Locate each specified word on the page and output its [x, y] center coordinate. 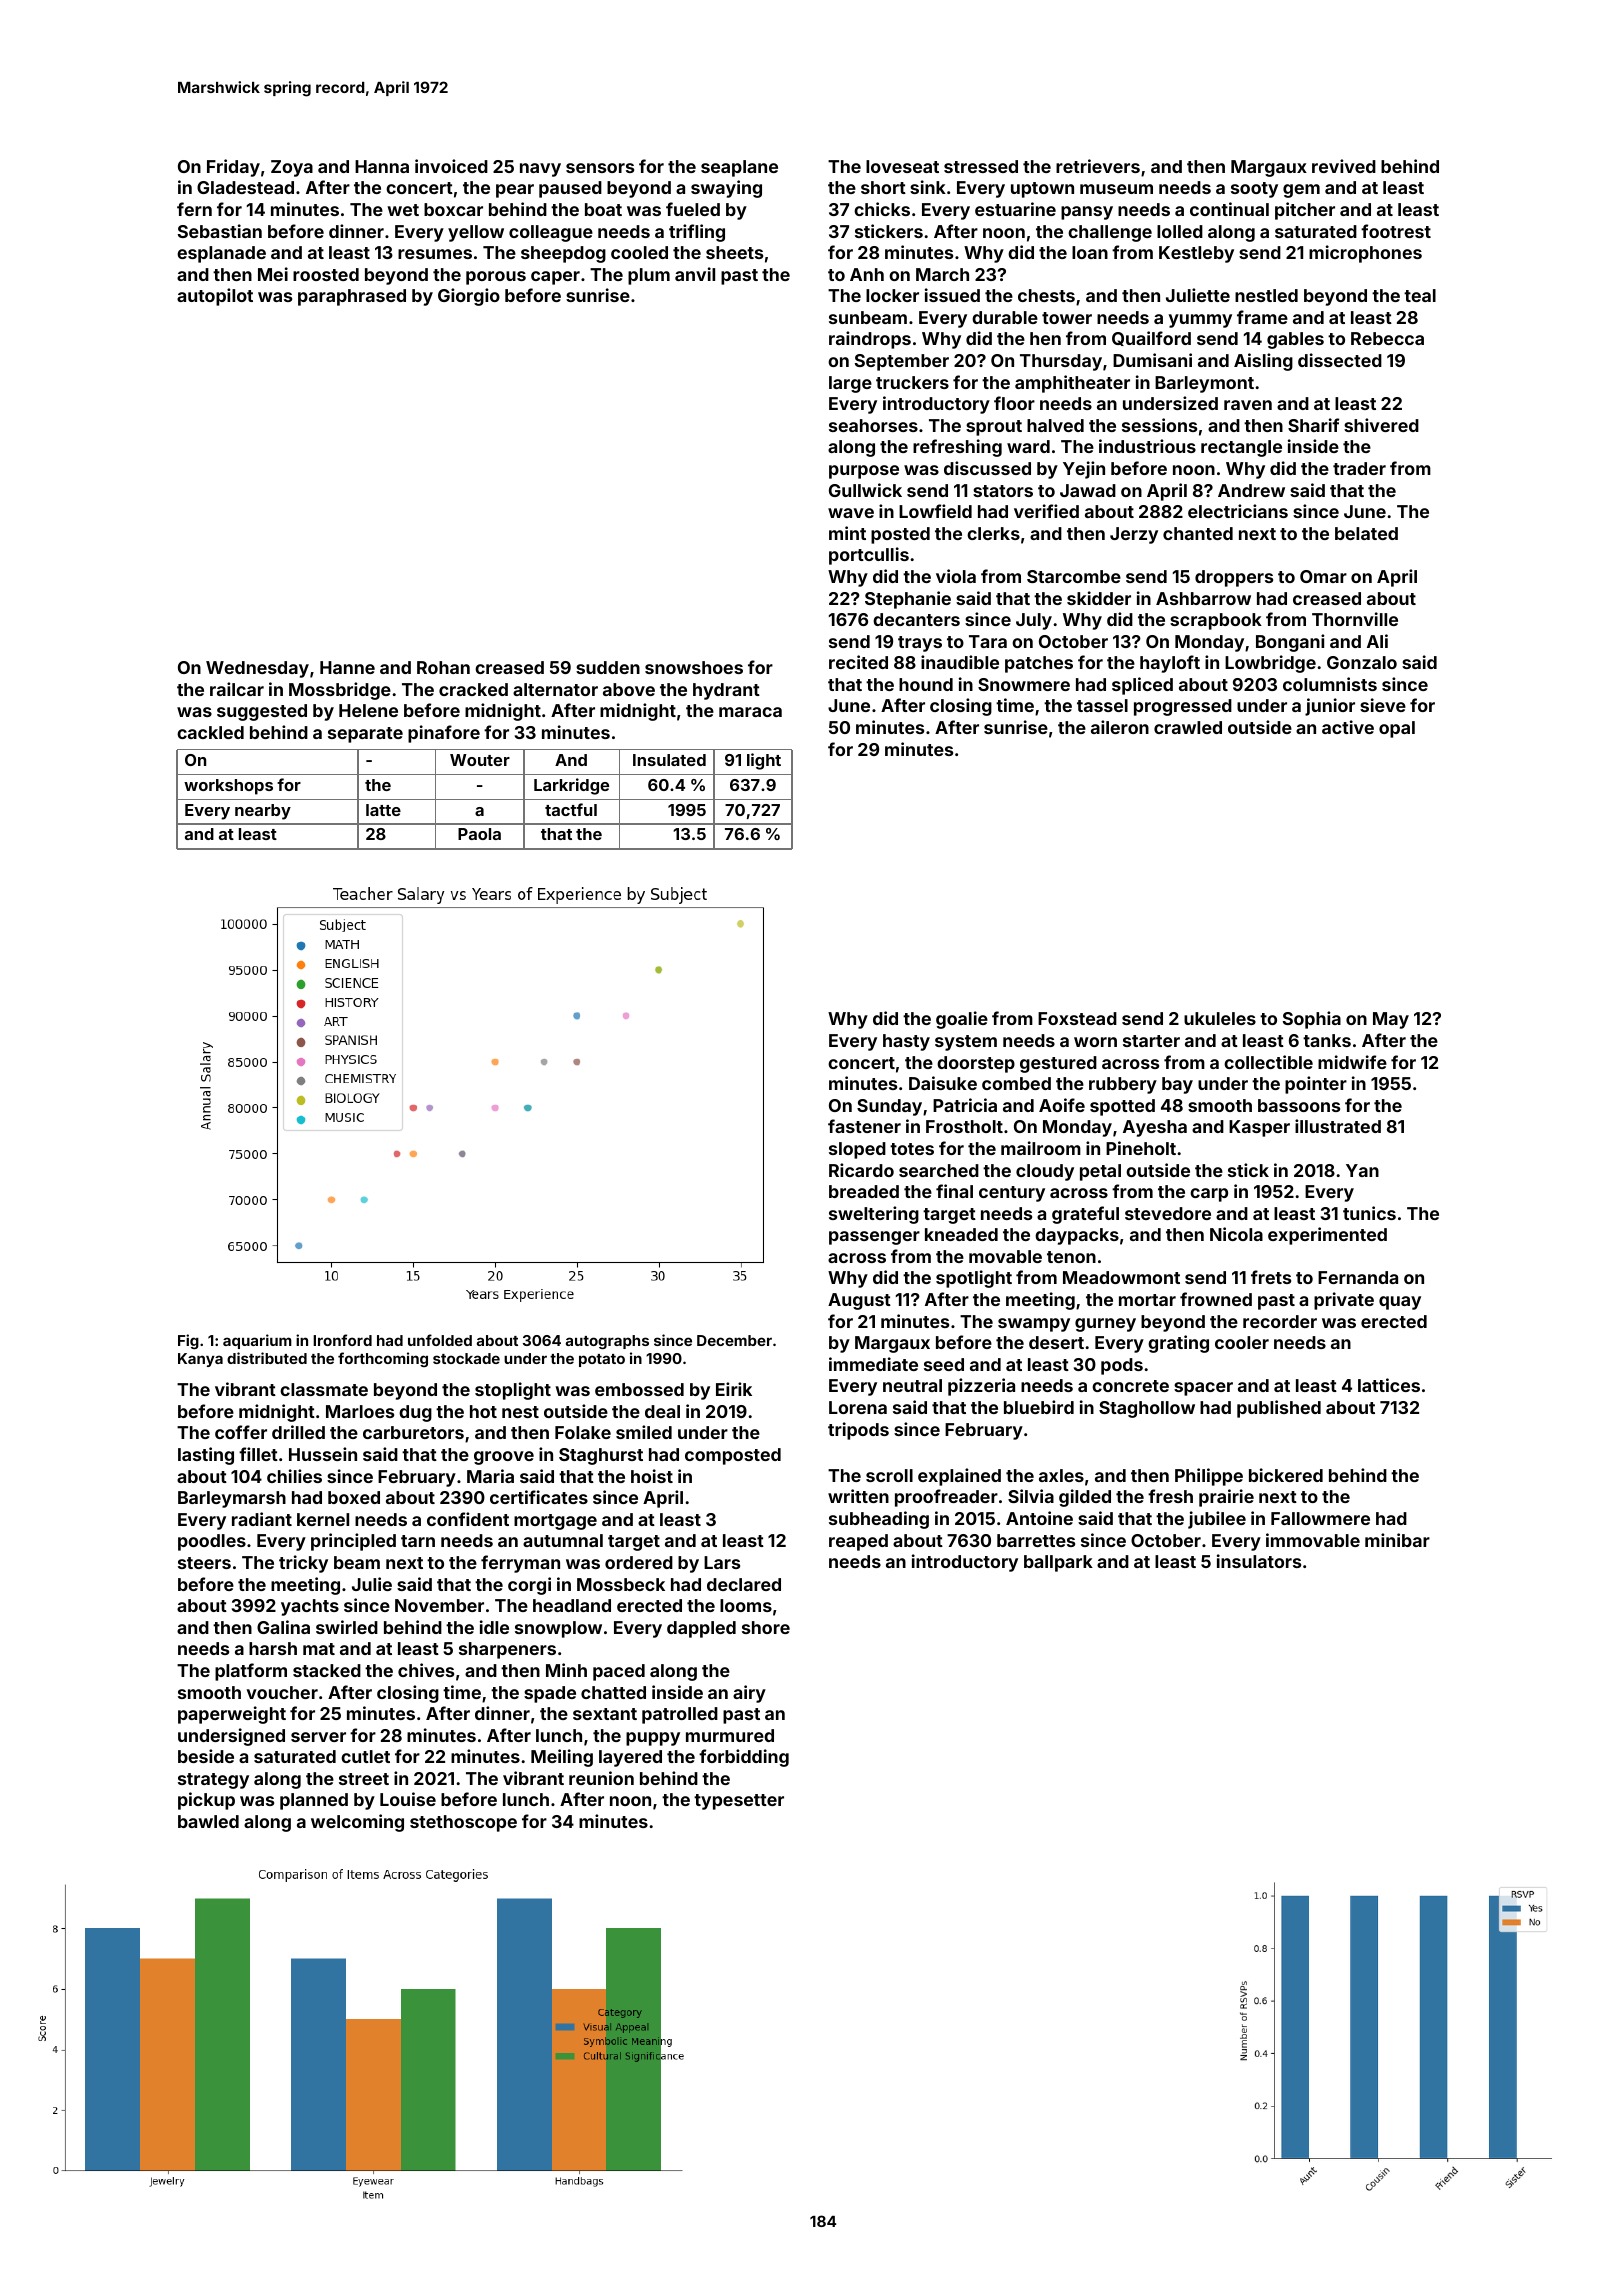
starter [1151, 1041]
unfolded [440, 1340]
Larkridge [571, 786]
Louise [408, 1799]
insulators [1259, 1561]
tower [1067, 318]
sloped [857, 1150]
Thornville [1355, 619]
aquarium [257, 1341]
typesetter [739, 1802]
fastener [864, 1126]
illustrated [1338, 1126]
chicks [882, 209]
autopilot [215, 297]
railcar [237, 689]
